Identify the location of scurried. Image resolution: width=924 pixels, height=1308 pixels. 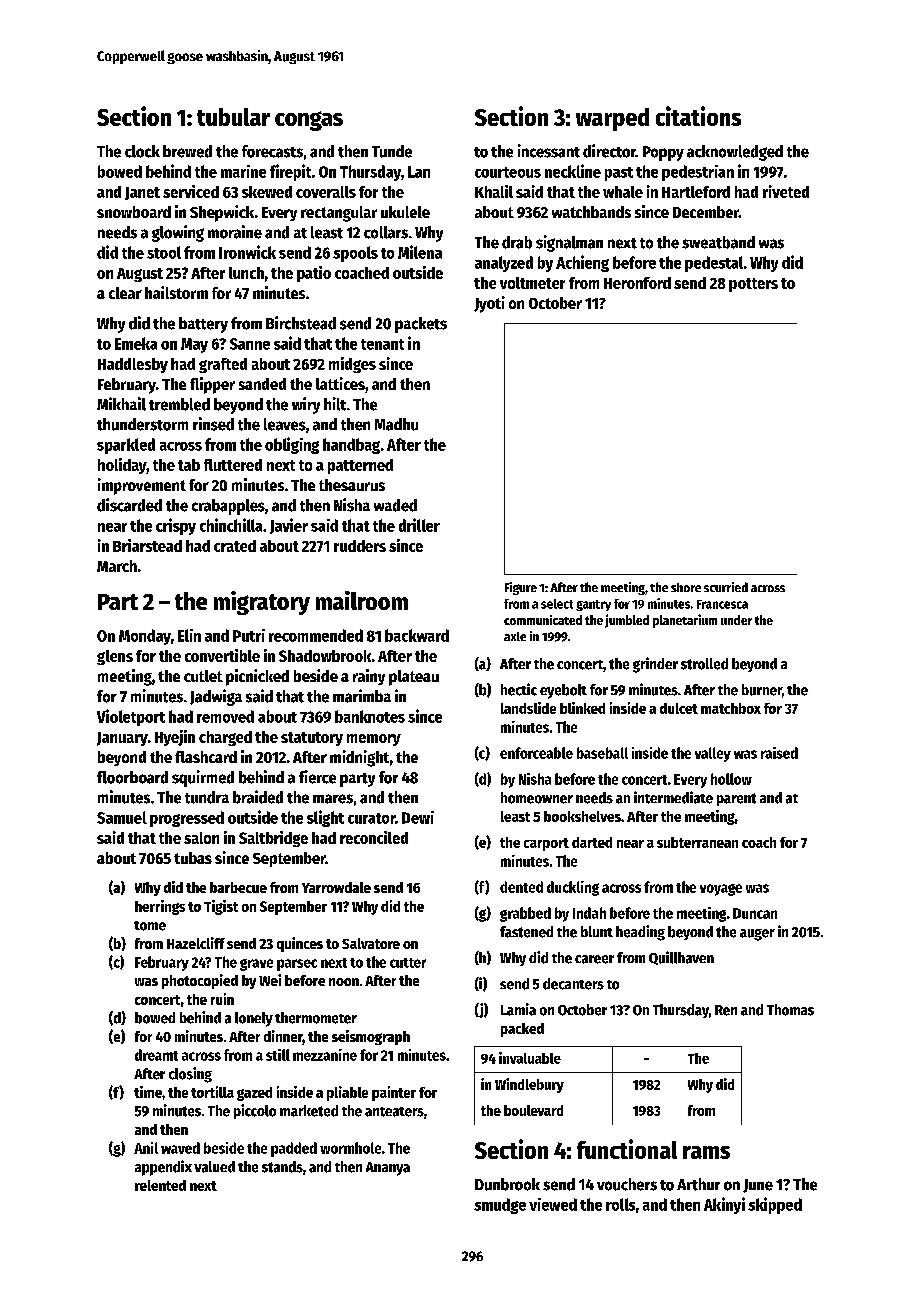
(726, 587).
